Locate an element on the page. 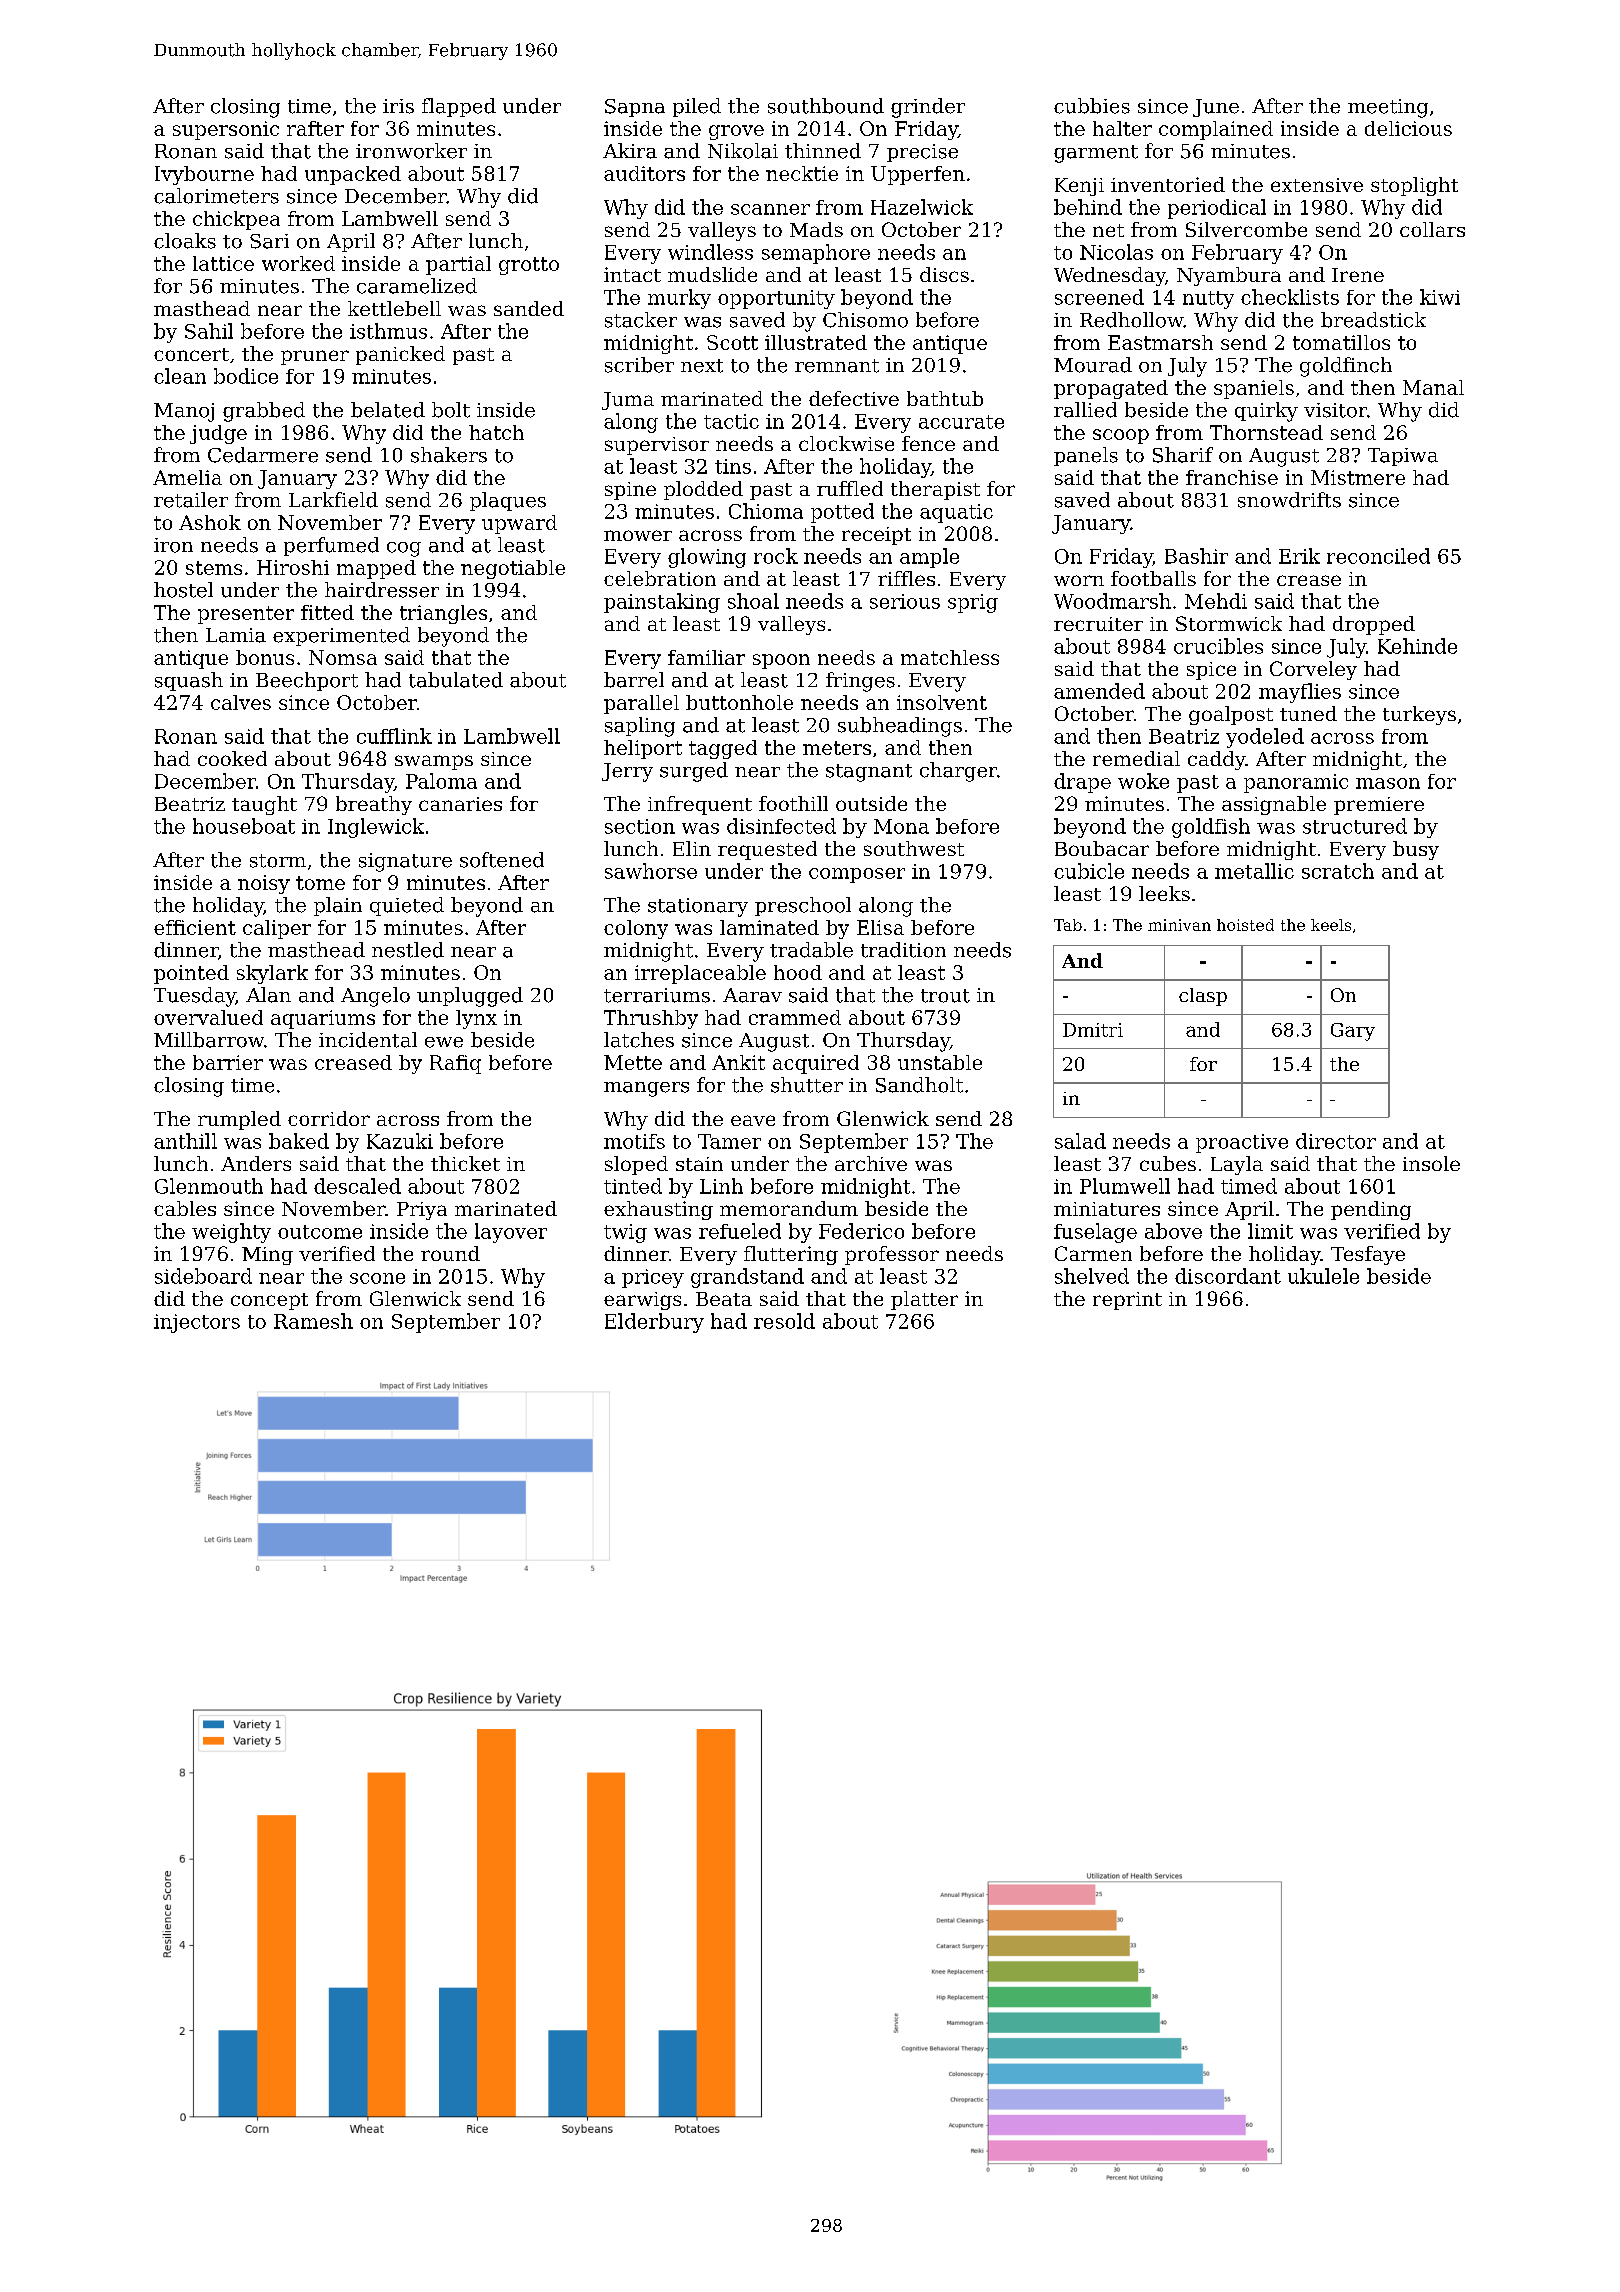  Mehdi is located at coordinates (1216, 601).
